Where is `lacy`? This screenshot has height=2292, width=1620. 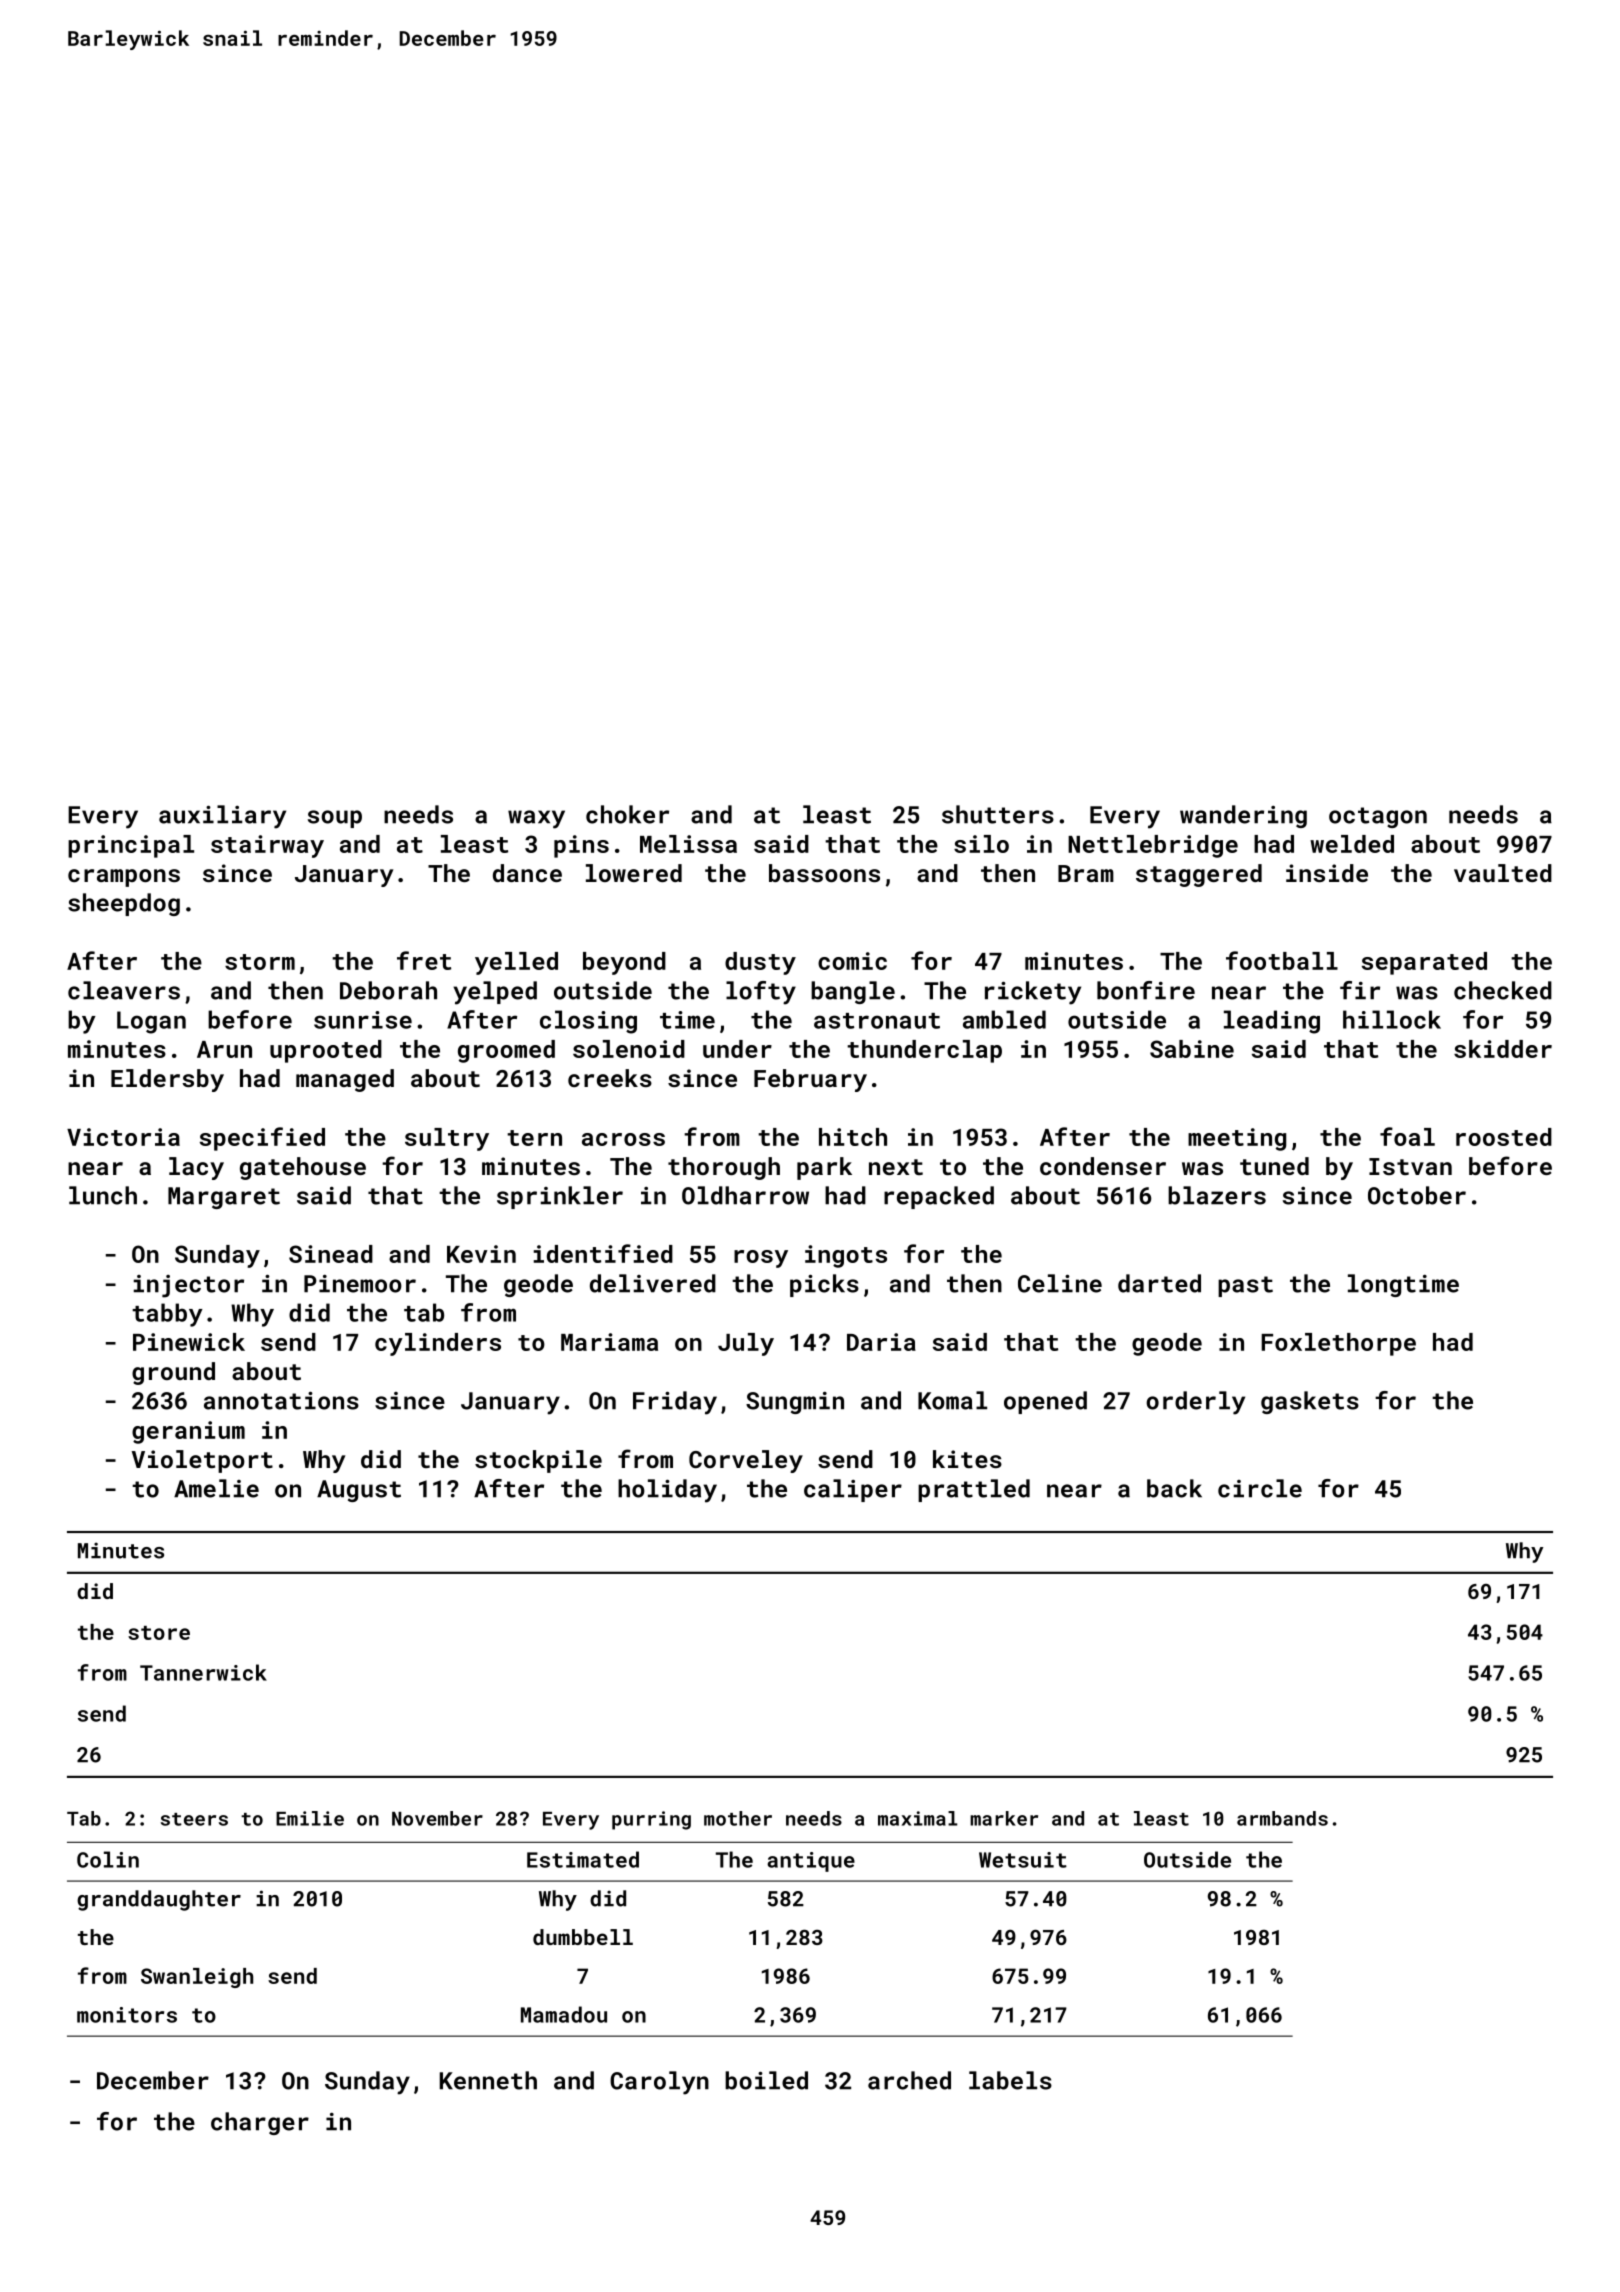 lacy is located at coordinates (196, 1168).
